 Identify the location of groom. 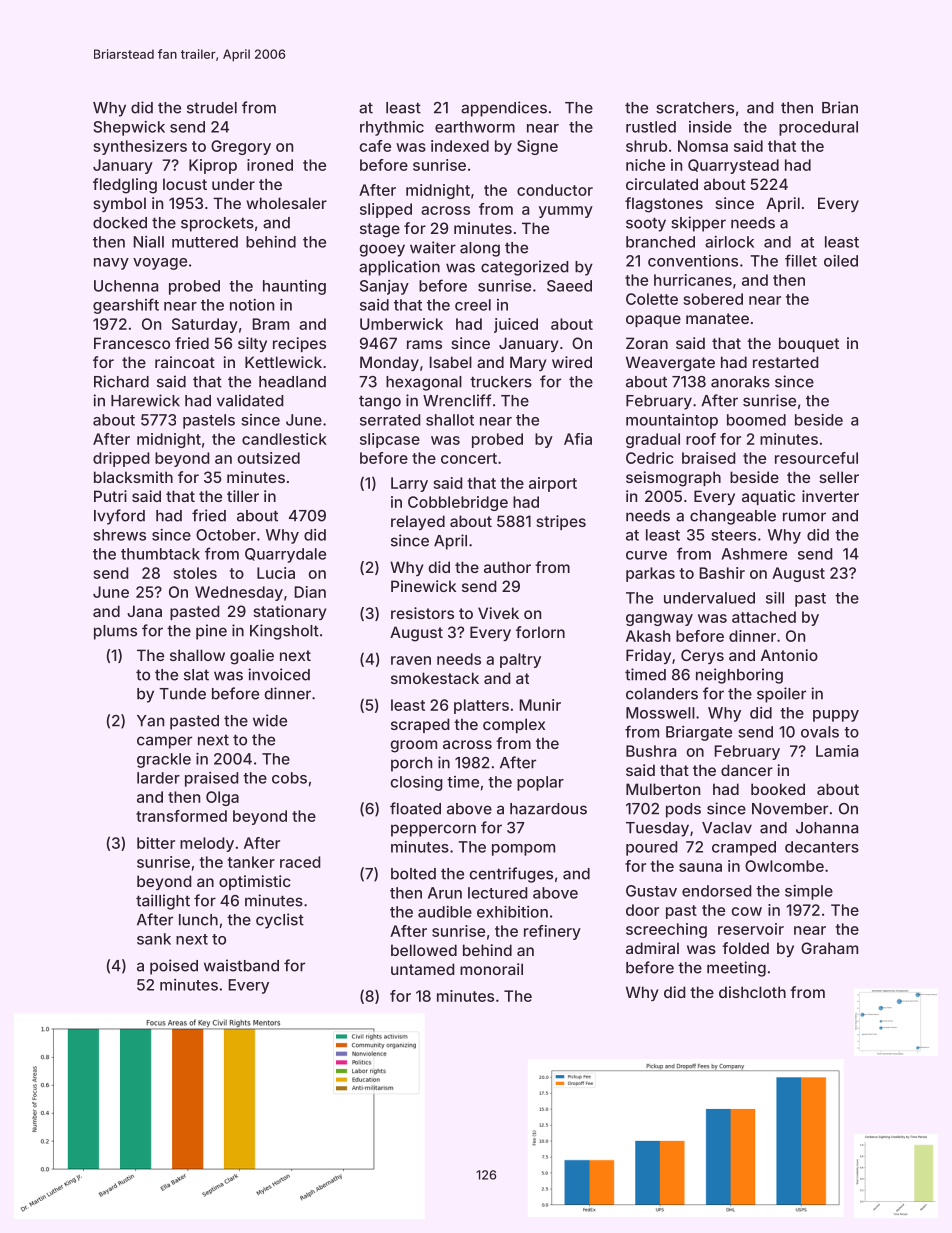
(413, 746).
